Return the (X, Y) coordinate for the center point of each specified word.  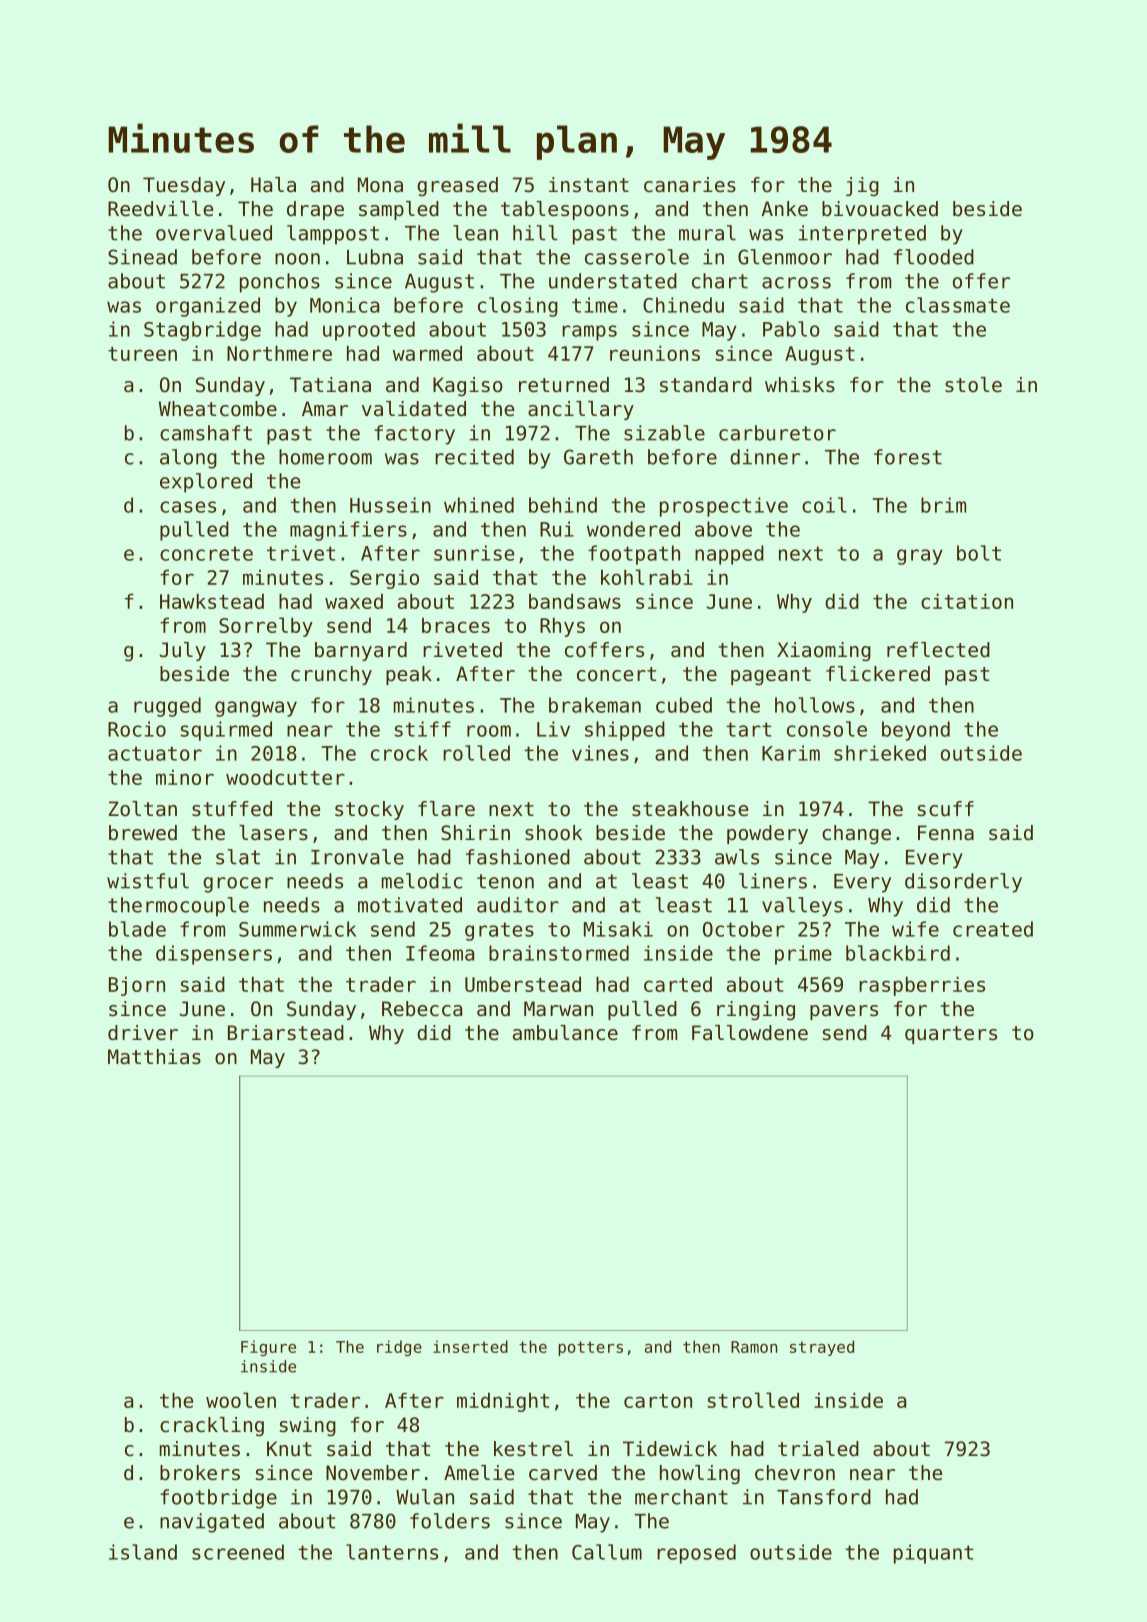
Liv (553, 729)
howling (700, 1474)
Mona (380, 184)
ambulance (565, 1033)
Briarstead (286, 1033)
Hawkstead (212, 601)
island (143, 1552)
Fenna (946, 832)
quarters (951, 1035)
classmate (958, 305)
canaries (690, 185)
